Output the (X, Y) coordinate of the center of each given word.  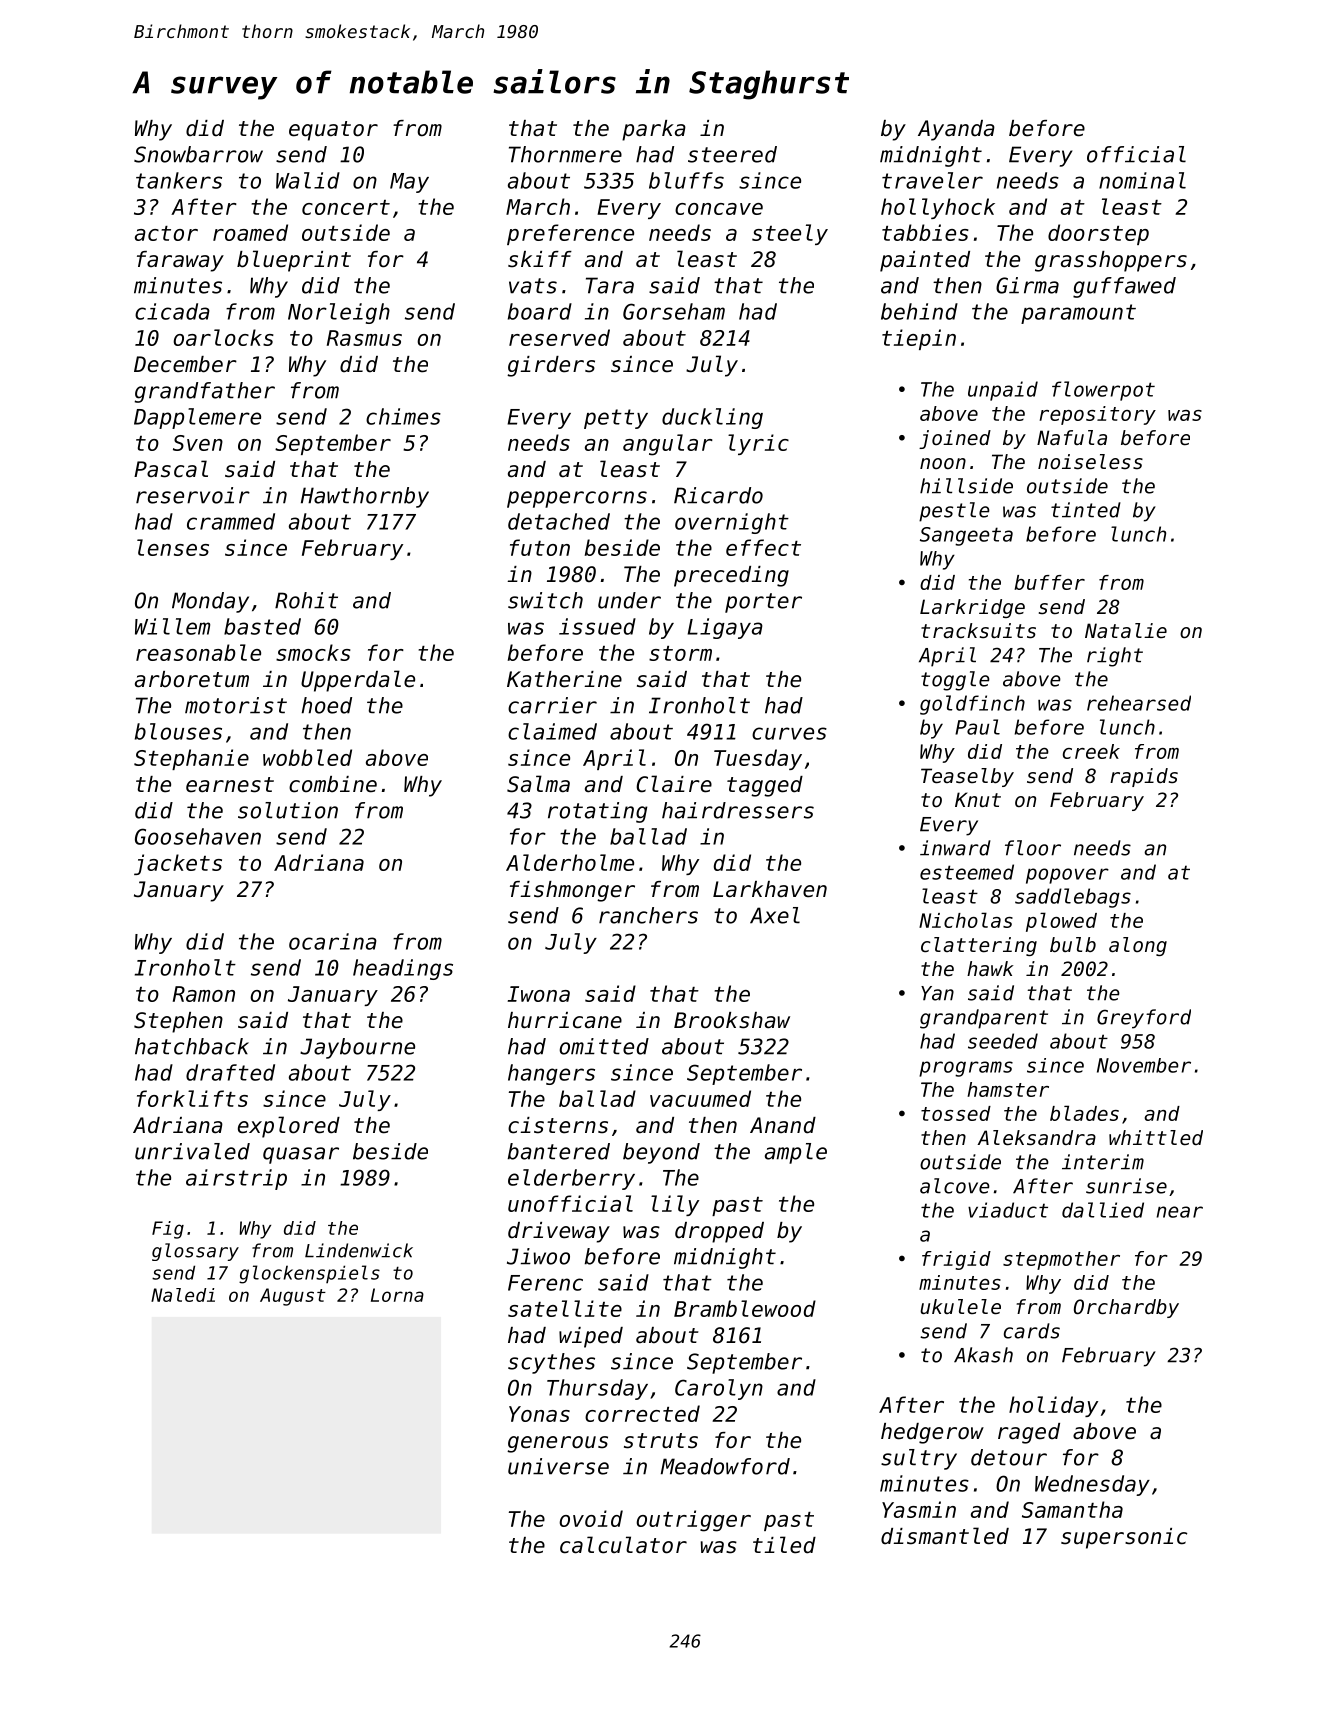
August (293, 1297)
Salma (538, 784)
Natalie (1126, 630)
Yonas (539, 1414)
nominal (1142, 180)
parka (654, 130)
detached (559, 521)
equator (333, 131)
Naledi (183, 1295)
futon (540, 547)
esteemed (967, 872)
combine (333, 784)
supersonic (1124, 1538)
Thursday (597, 1389)
